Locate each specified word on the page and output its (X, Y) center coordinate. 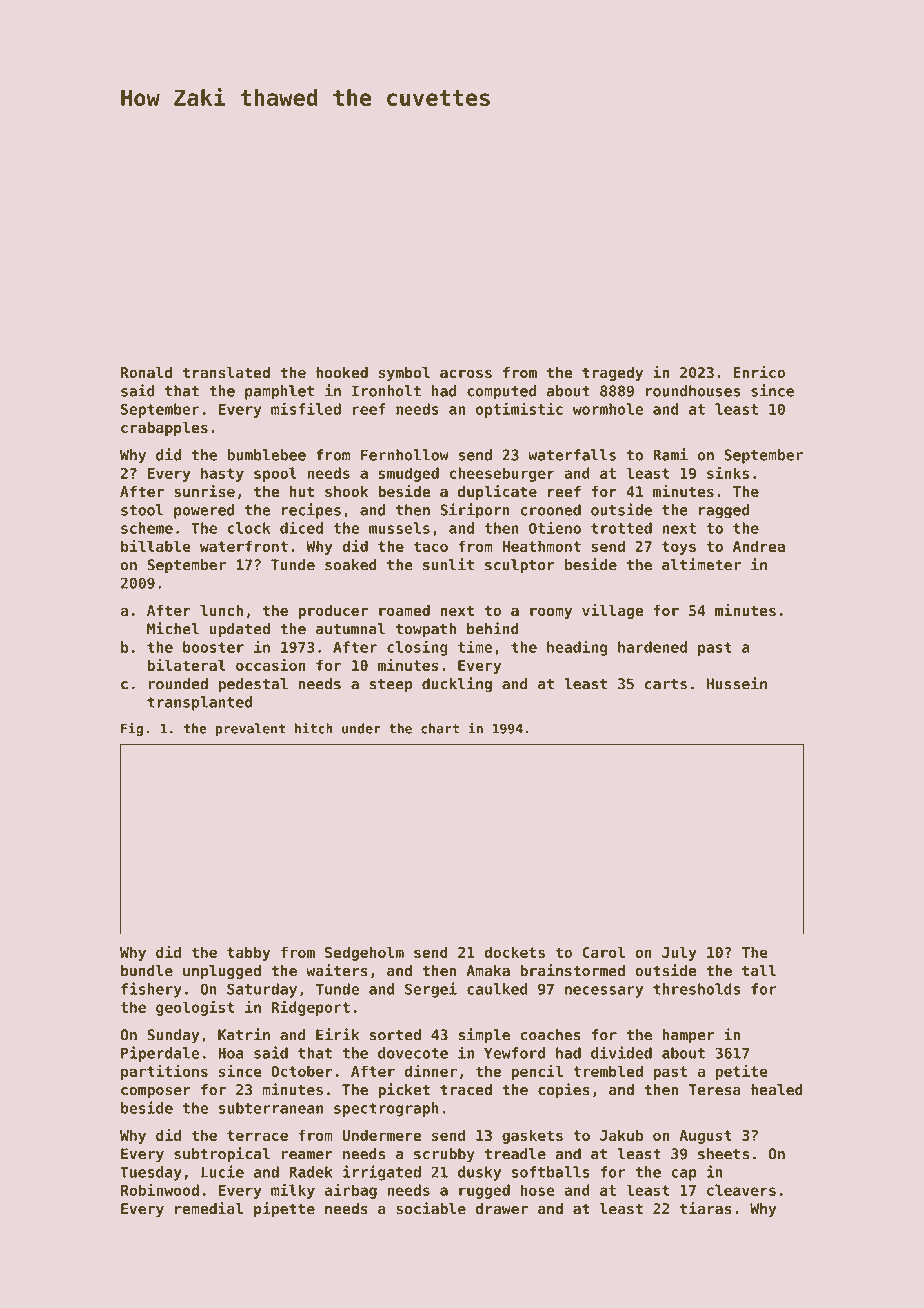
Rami (670, 454)
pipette (284, 1209)
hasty (222, 474)
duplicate (497, 492)
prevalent (250, 729)
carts (666, 684)
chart (440, 728)
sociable (431, 1208)
